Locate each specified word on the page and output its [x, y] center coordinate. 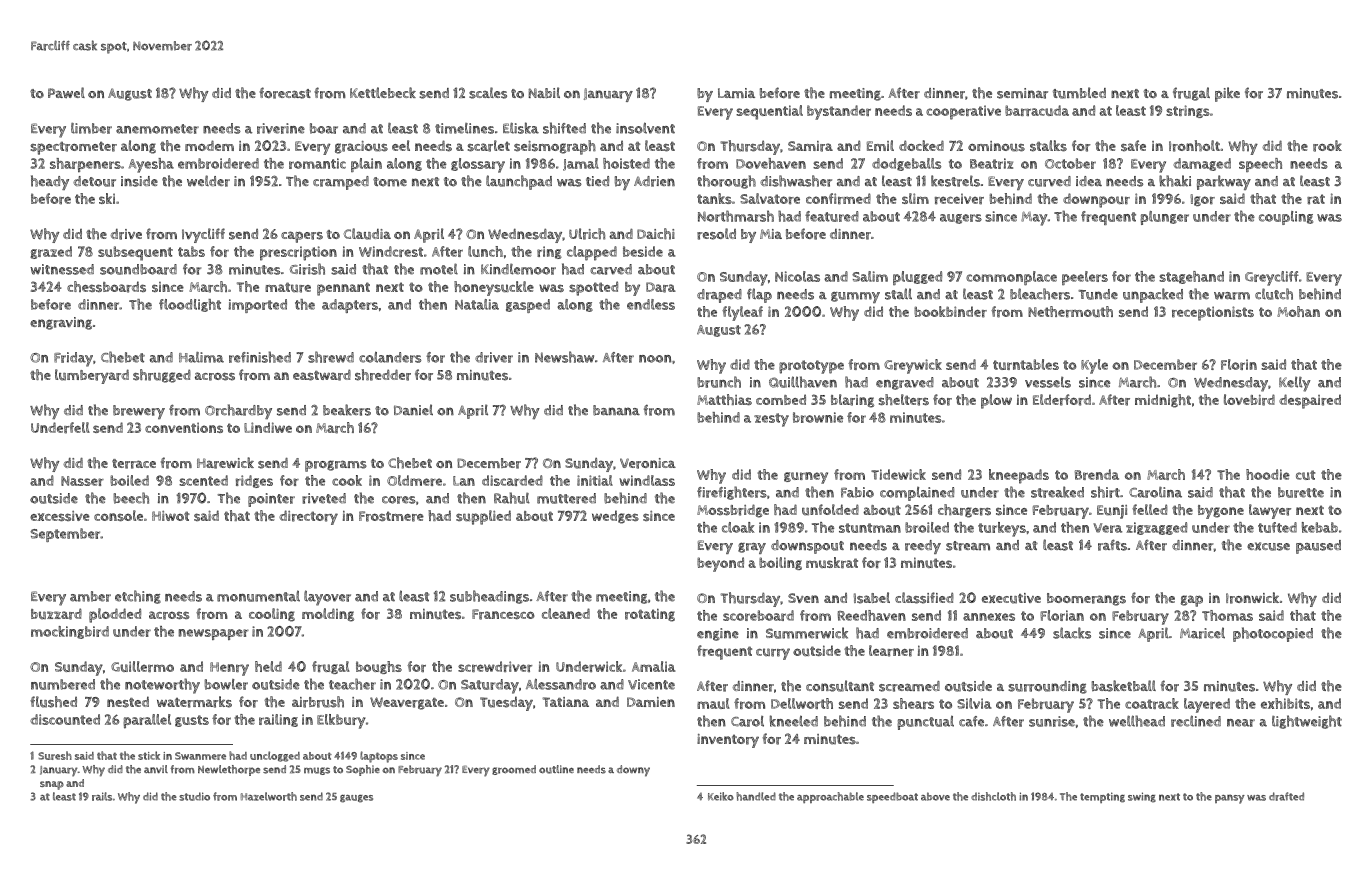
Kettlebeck [383, 92]
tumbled [1079, 93]
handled [756, 796]
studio [194, 796]
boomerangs [1086, 599]
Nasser [82, 481]
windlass [647, 480]
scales [488, 93]
